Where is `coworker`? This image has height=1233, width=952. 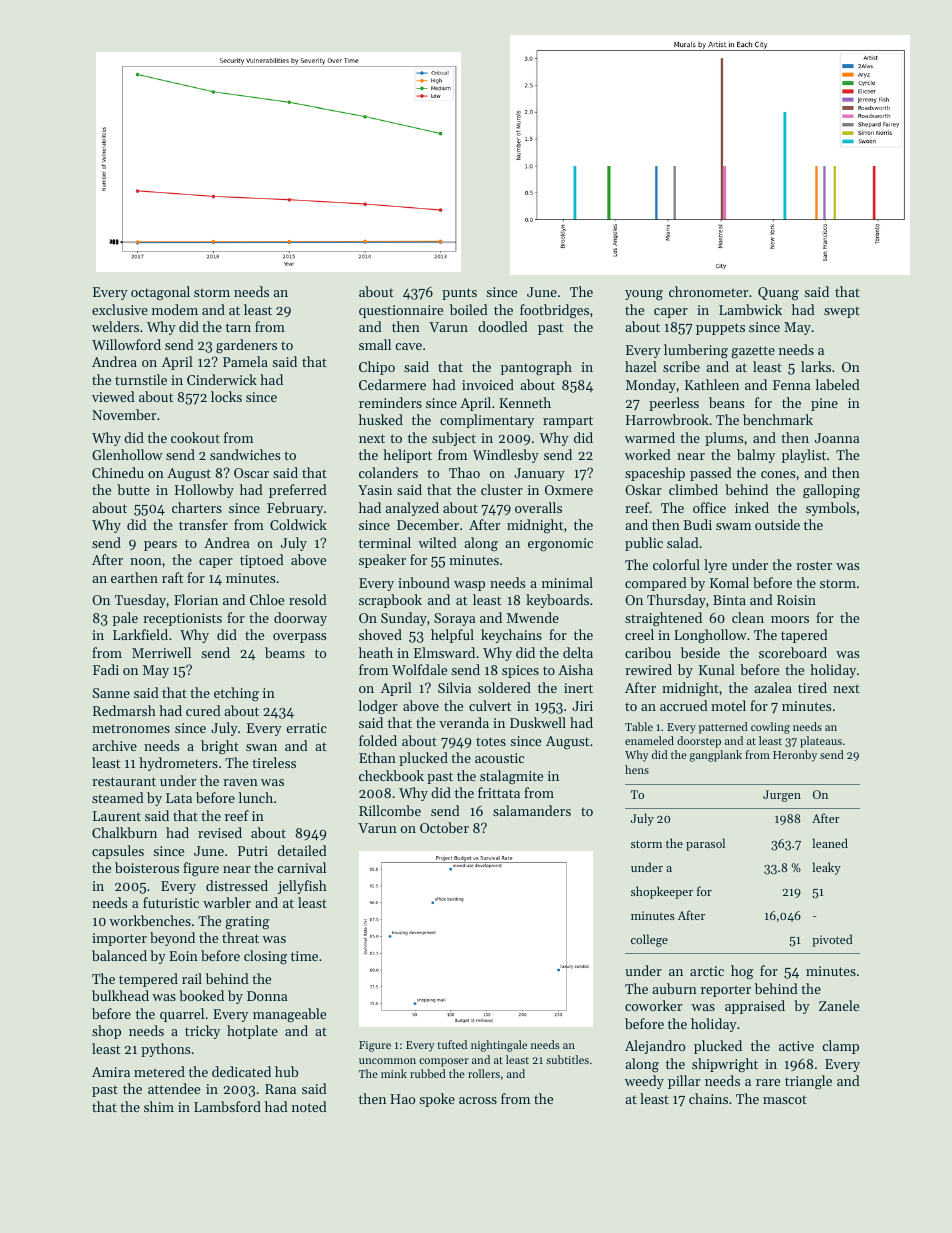
coworker is located at coordinates (653, 1005).
